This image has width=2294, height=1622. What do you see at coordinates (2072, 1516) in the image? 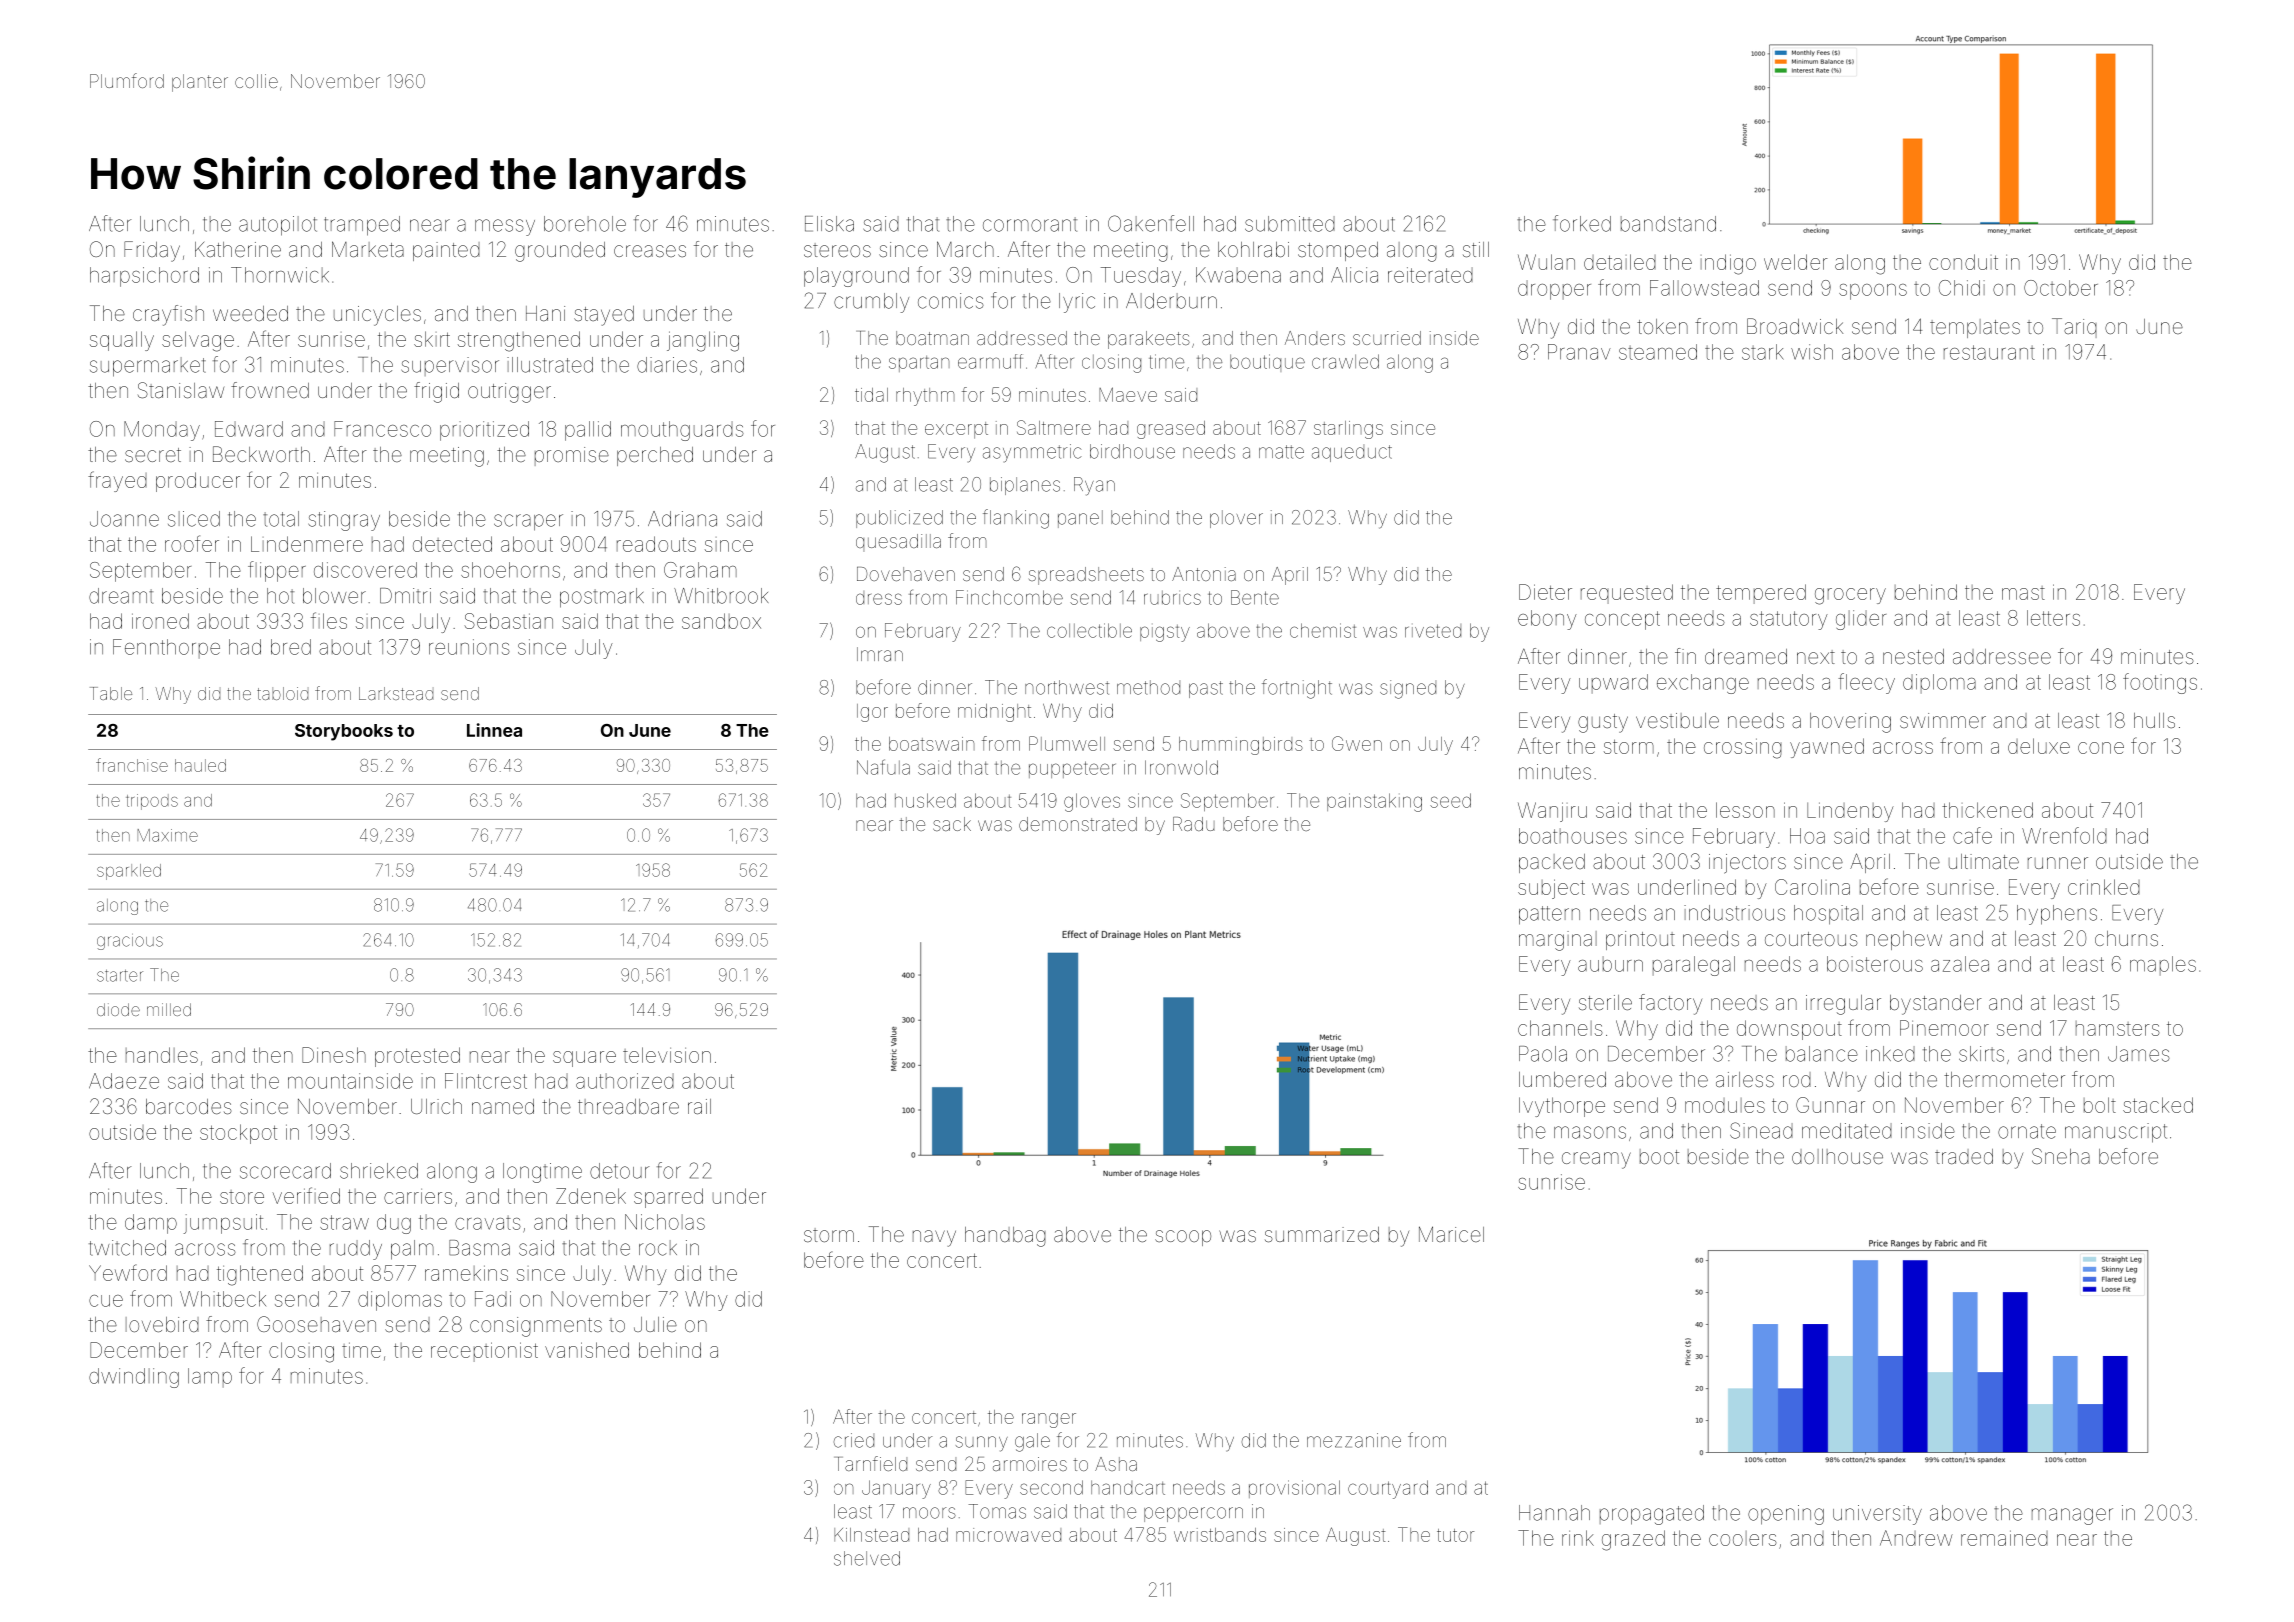
I see `manager` at bounding box center [2072, 1516].
